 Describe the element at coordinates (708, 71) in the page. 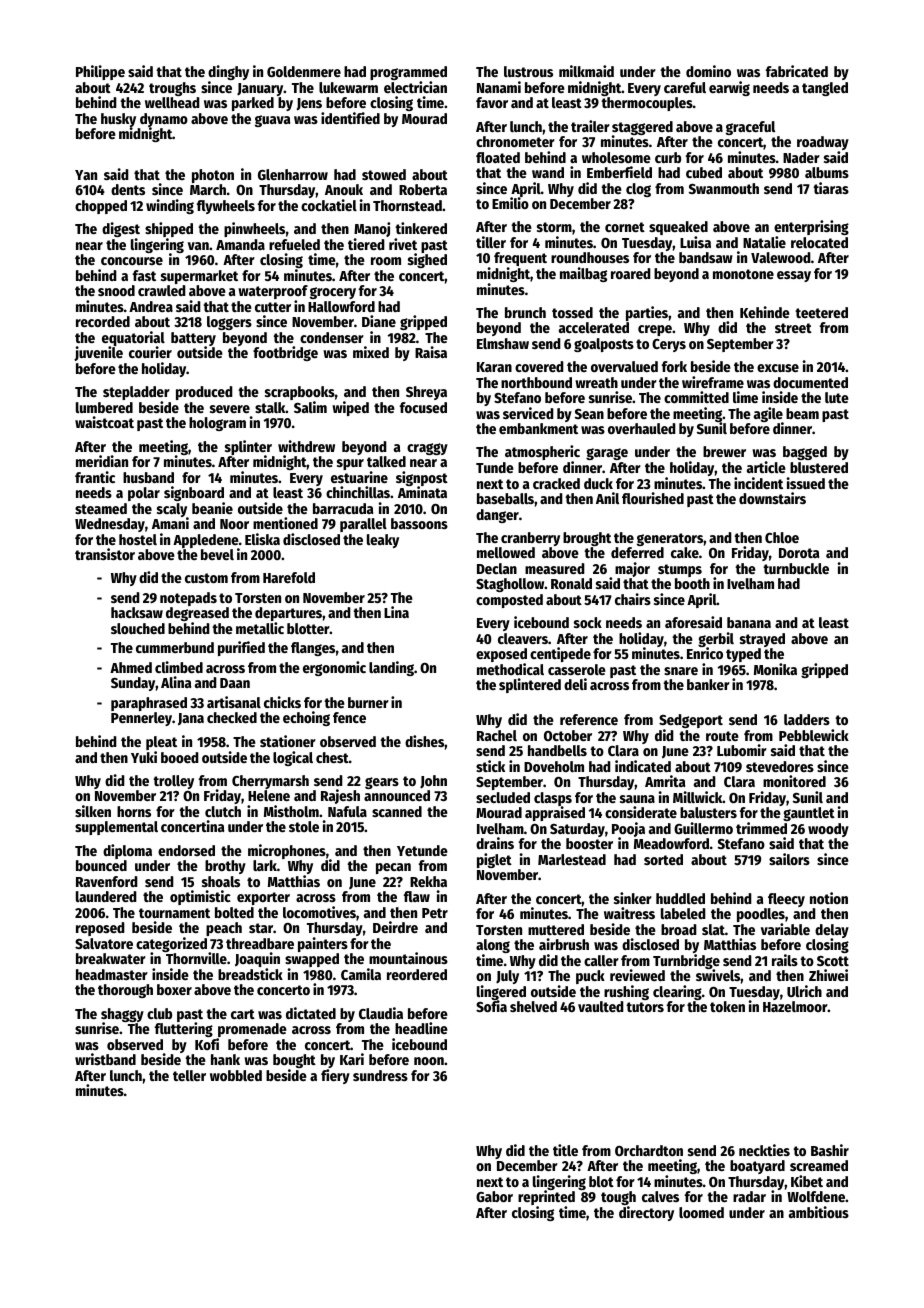

I see `domino` at that location.
